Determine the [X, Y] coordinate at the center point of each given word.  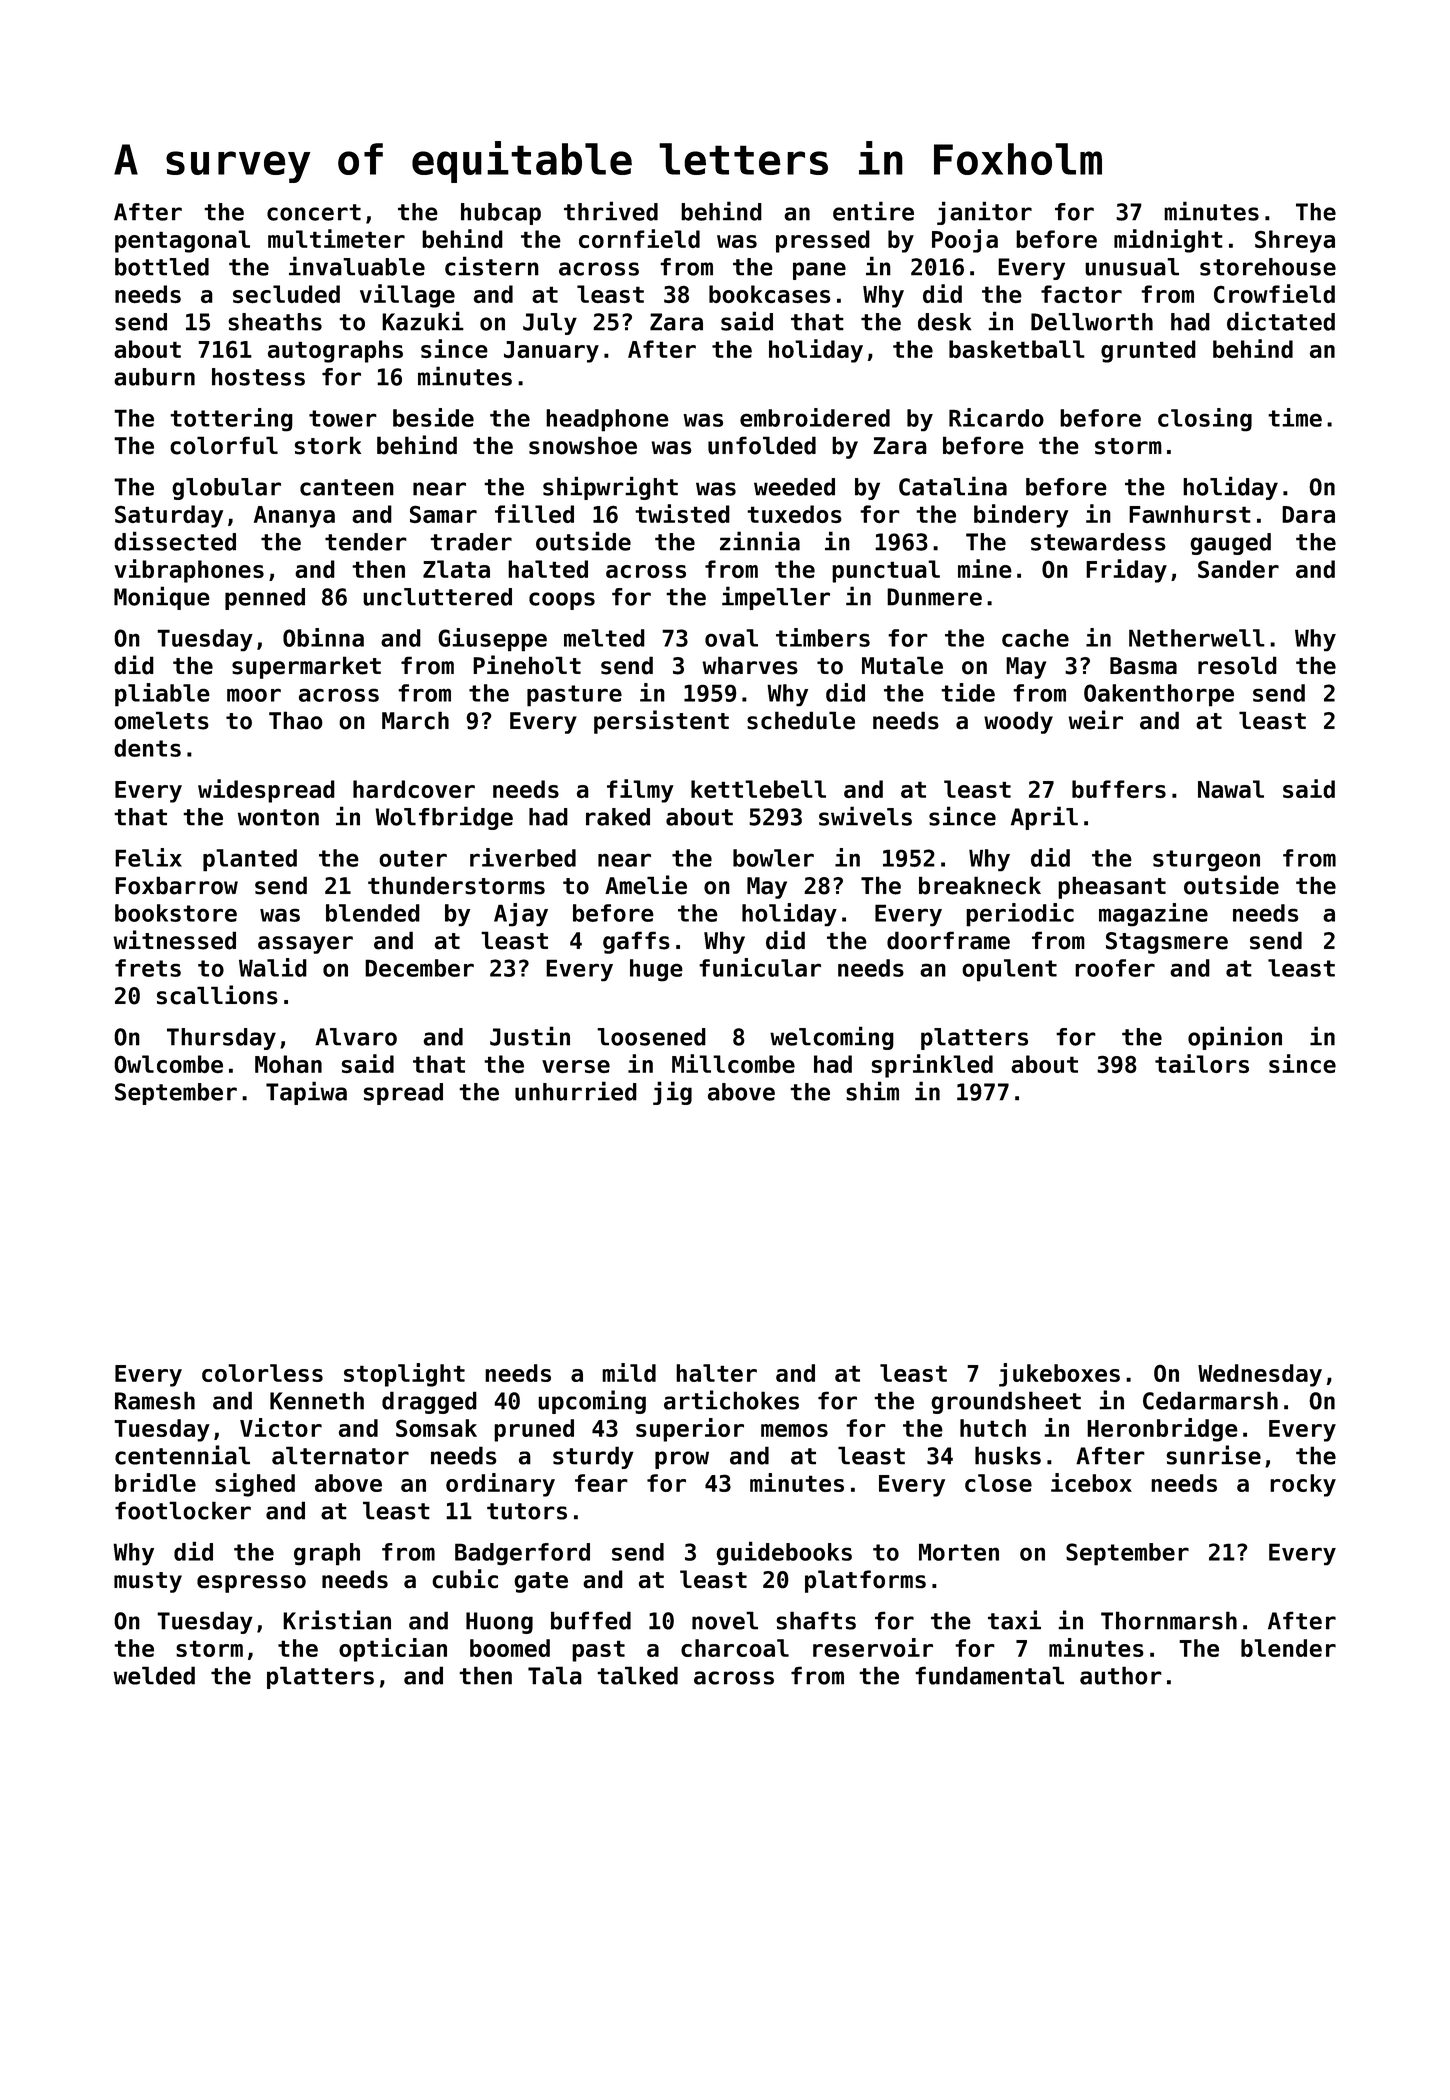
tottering [231, 420]
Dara [1308, 514]
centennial [182, 1455]
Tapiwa [306, 1093]
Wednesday [1260, 1375]
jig [672, 1093]
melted [604, 638]
